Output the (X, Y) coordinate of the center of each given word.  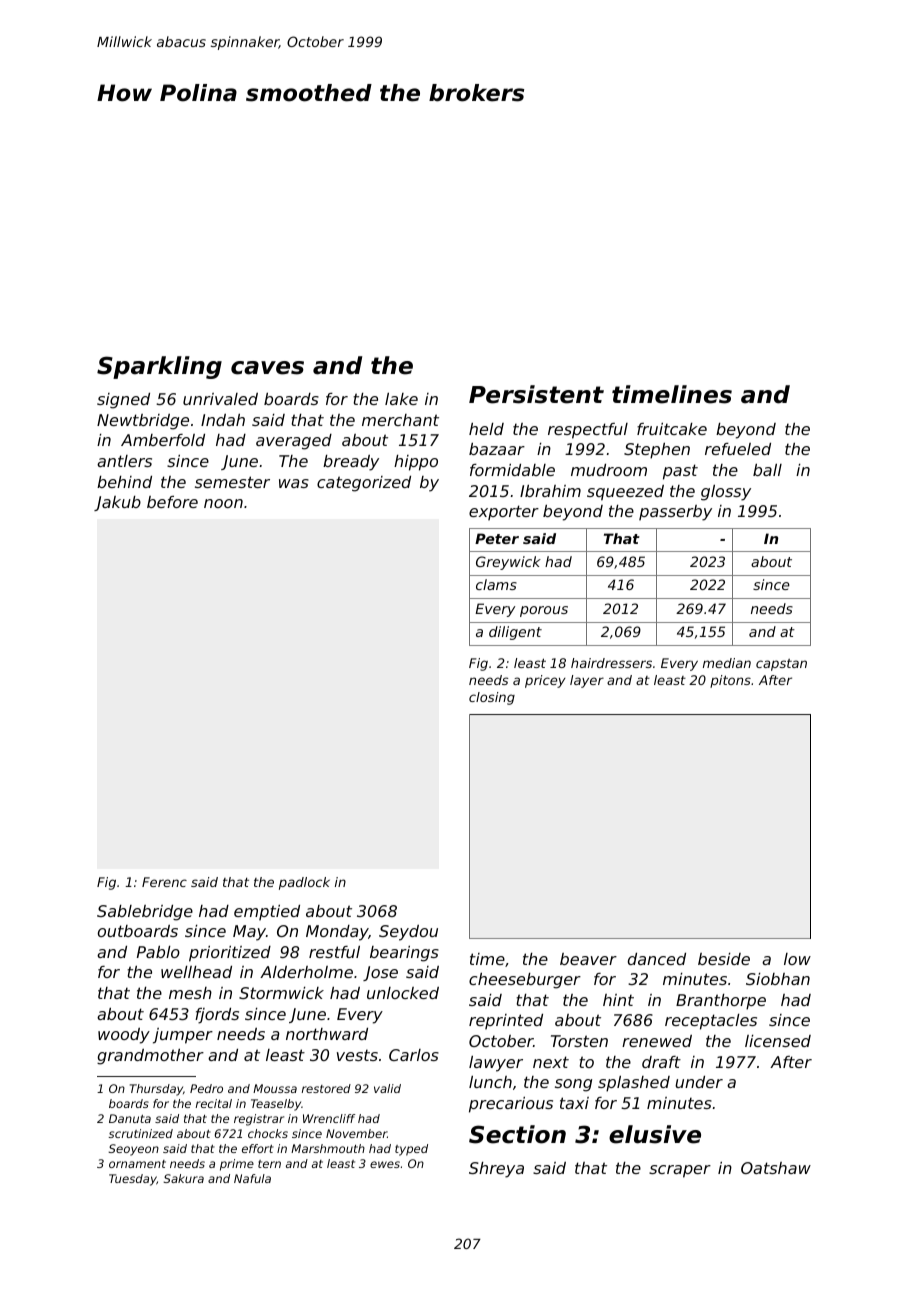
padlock (304, 883)
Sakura (183, 1178)
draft (661, 1062)
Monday (337, 933)
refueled (738, 449)
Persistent (536, 394)
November (356, 1133)
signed (123, 401)
